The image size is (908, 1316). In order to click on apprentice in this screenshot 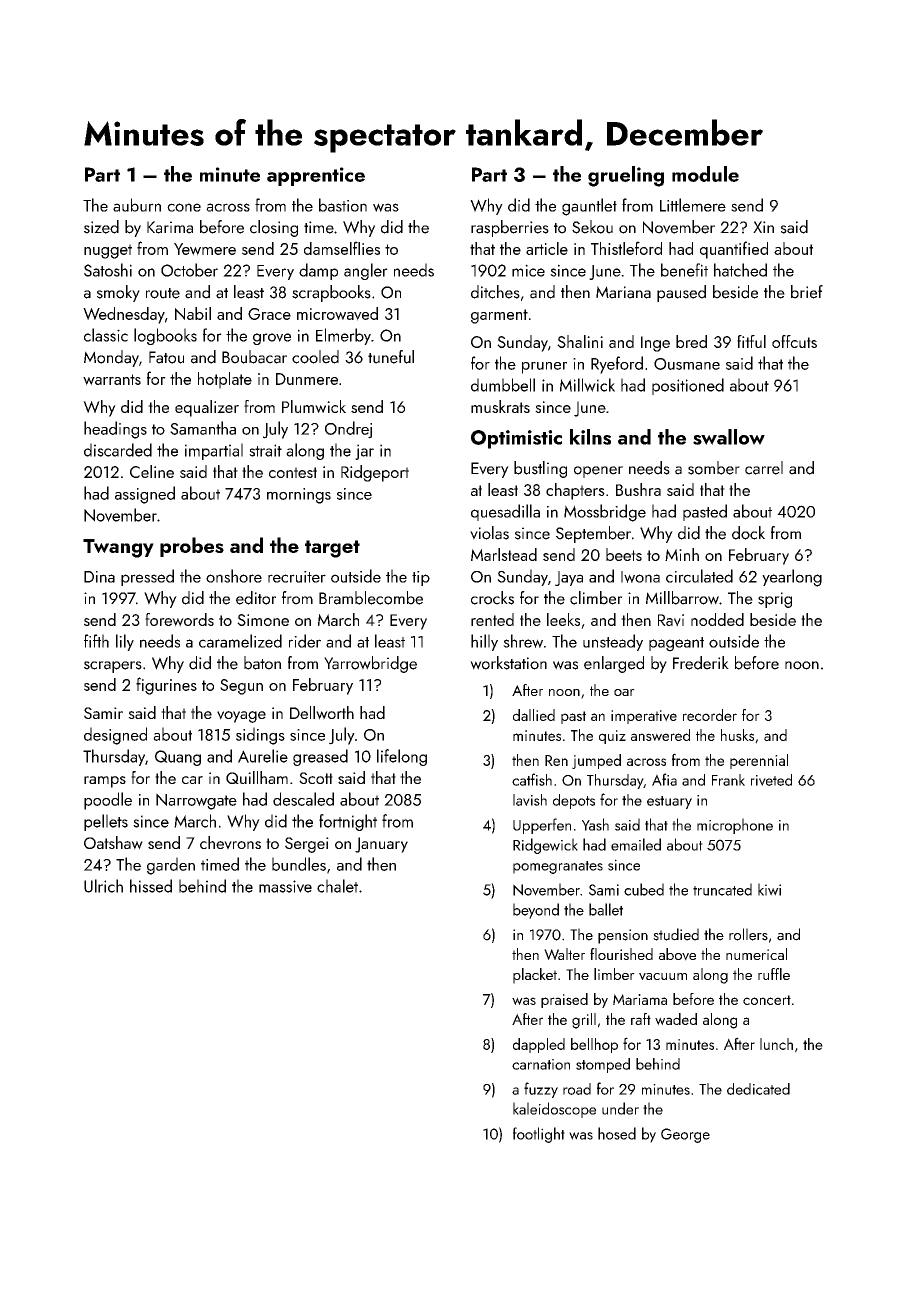, I will do `click(316, 176)`.
